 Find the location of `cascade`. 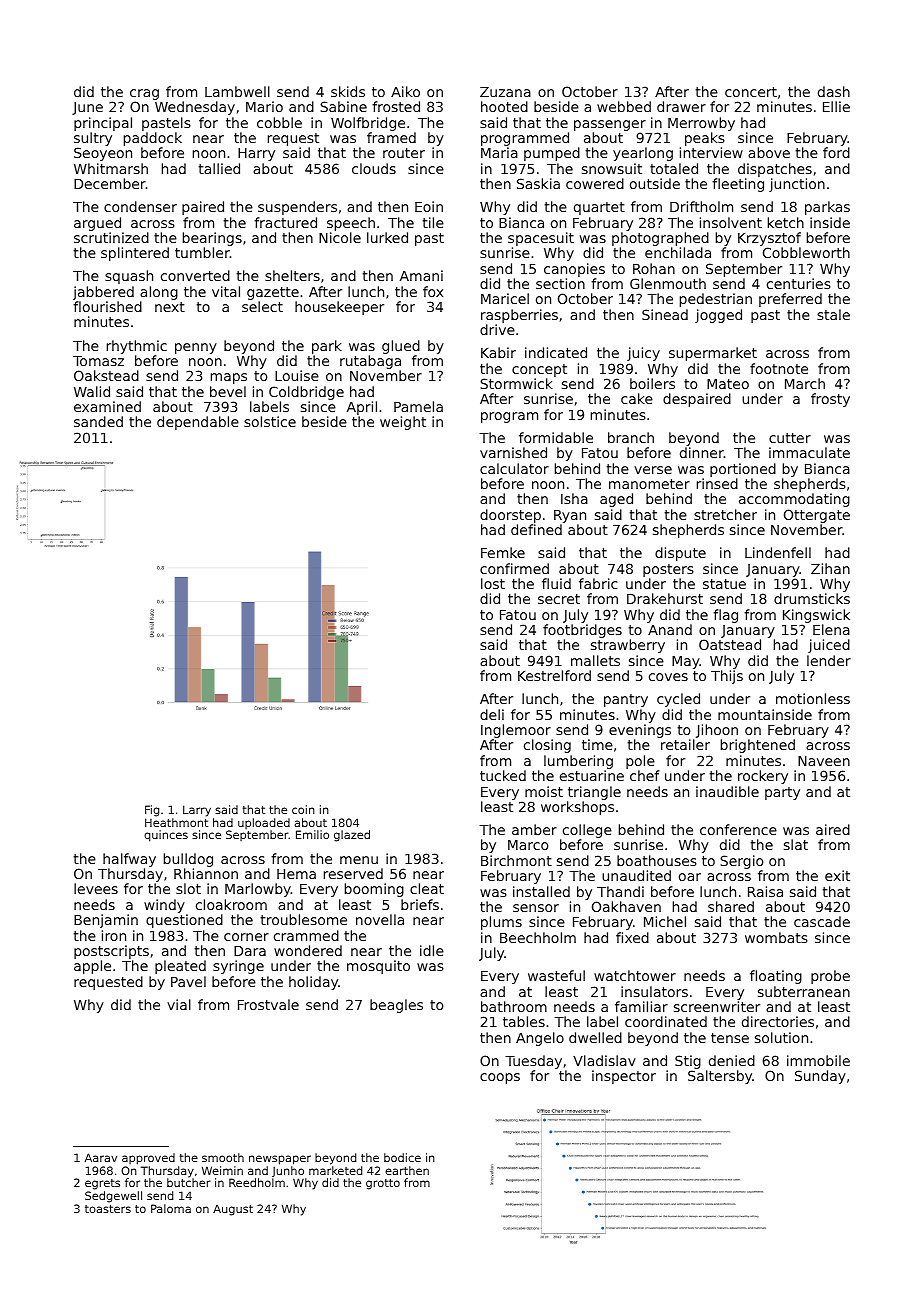

cascade is located at coordinates (822, 921).
